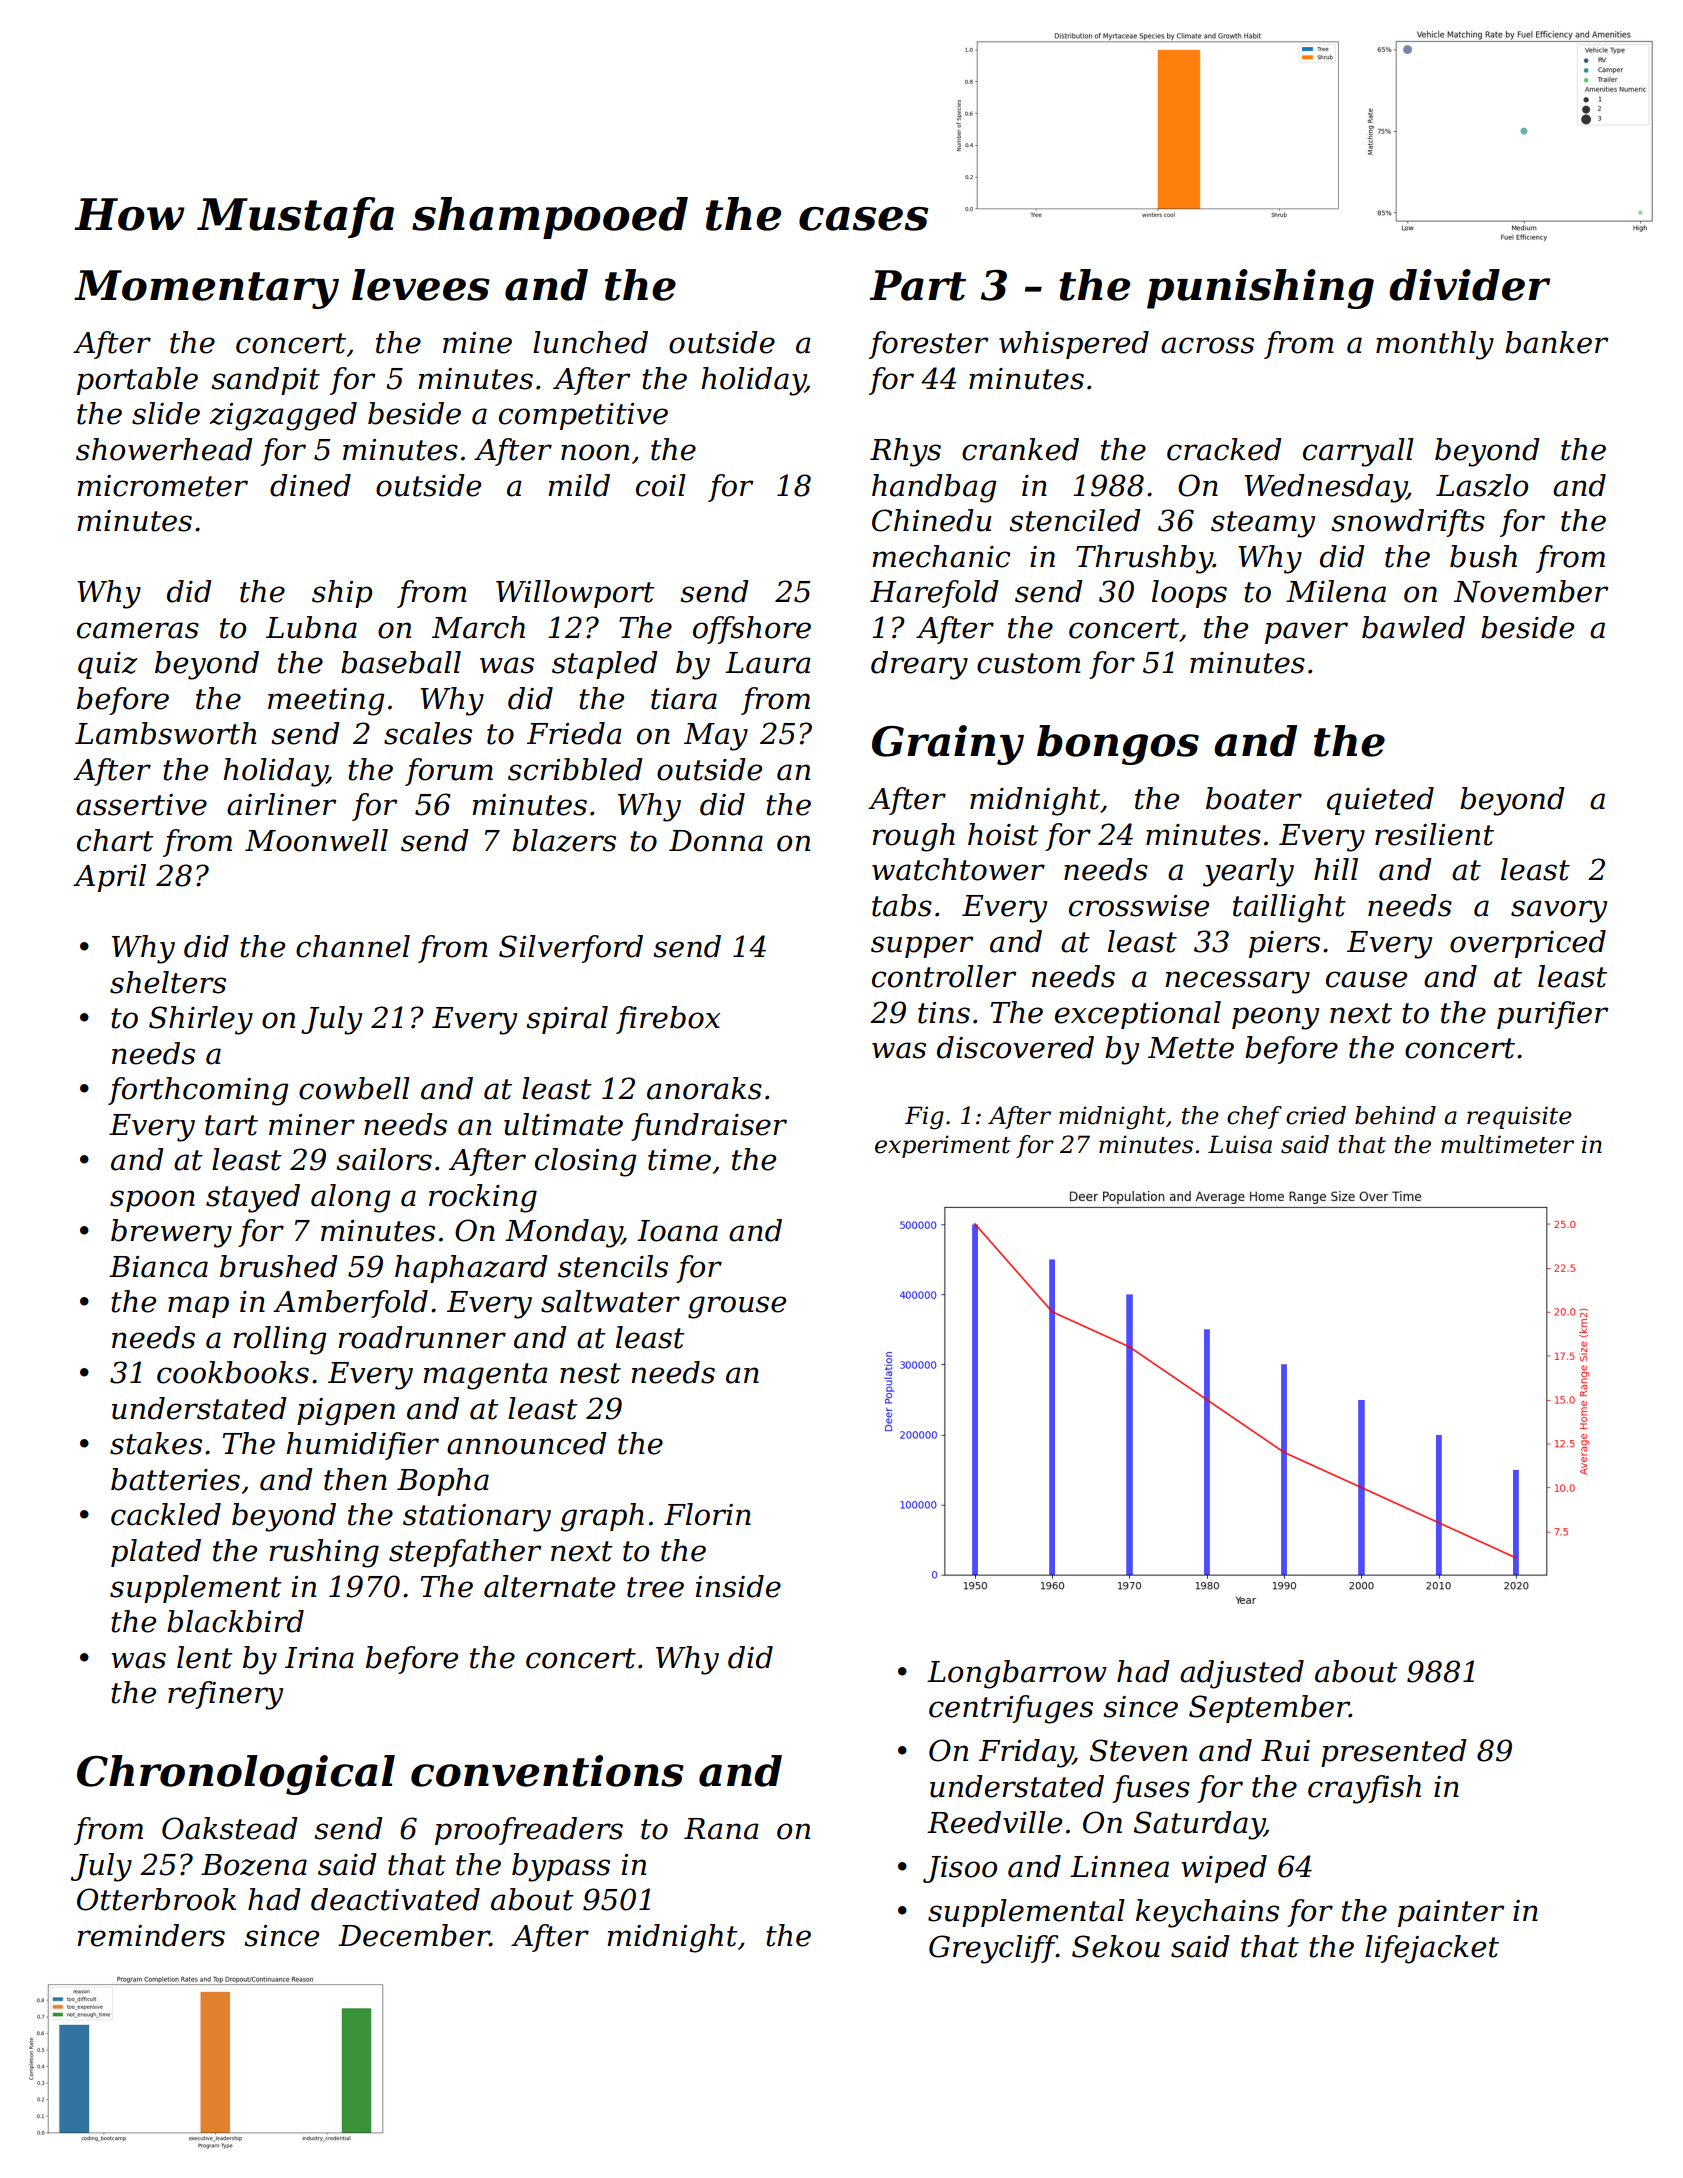 This document has height=2178, width=1683. I want to click on shelters, so click(168, 982).
